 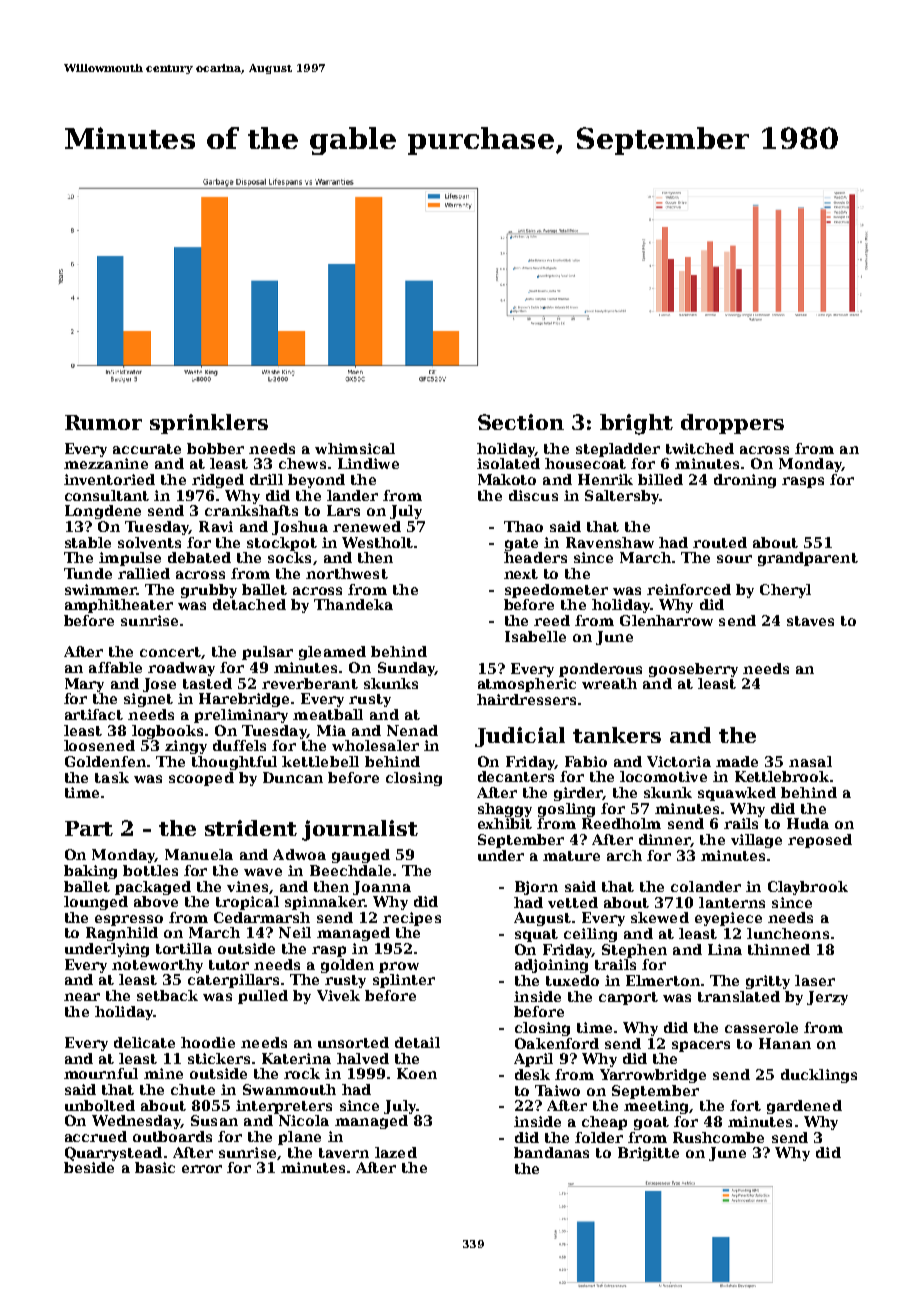 What do you see at coordinates (209, 424) in the screenshot?
I see `sprinklers` at bounding box center [209, 424].
